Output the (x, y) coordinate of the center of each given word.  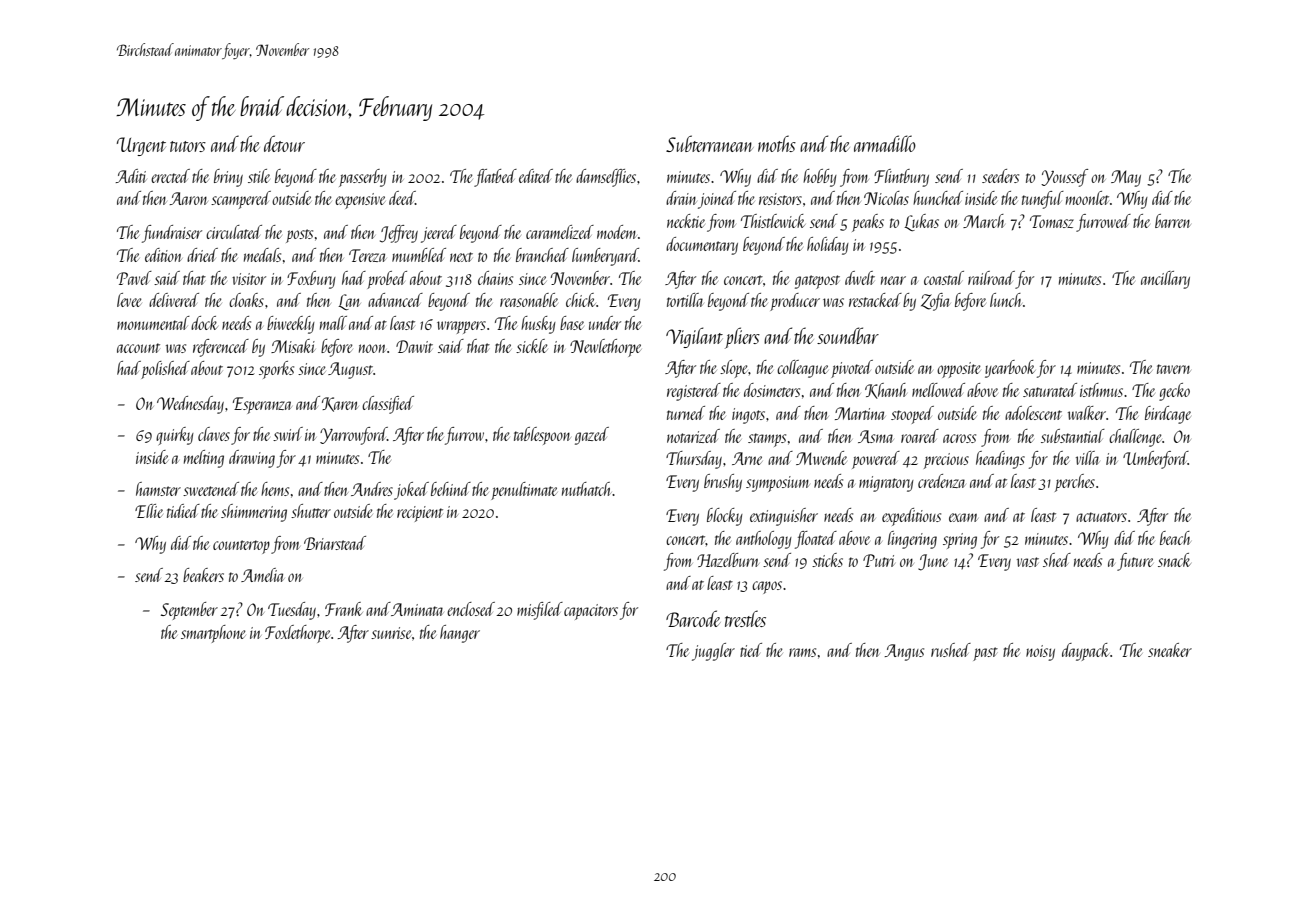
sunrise (391, 633)
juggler (713, 652)
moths (777, 143)
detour (284, 143)
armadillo (885, 143)
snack (1174, 560)
